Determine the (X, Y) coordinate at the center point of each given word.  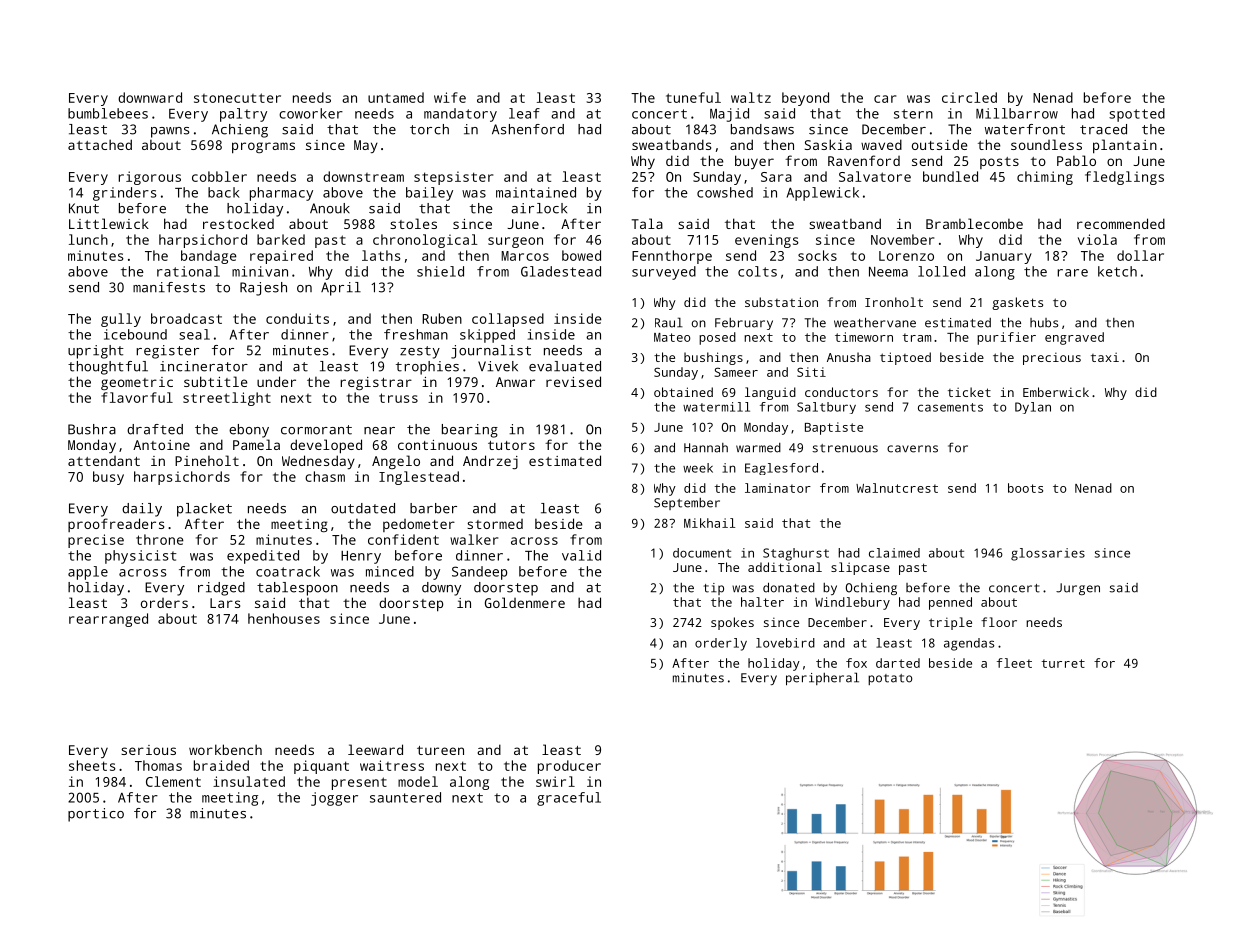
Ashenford (528, 129)
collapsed (508, 320)
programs (263, 148)
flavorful (137, 397)
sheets (92, 765)
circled (969, 97)
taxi (1105, 357)
